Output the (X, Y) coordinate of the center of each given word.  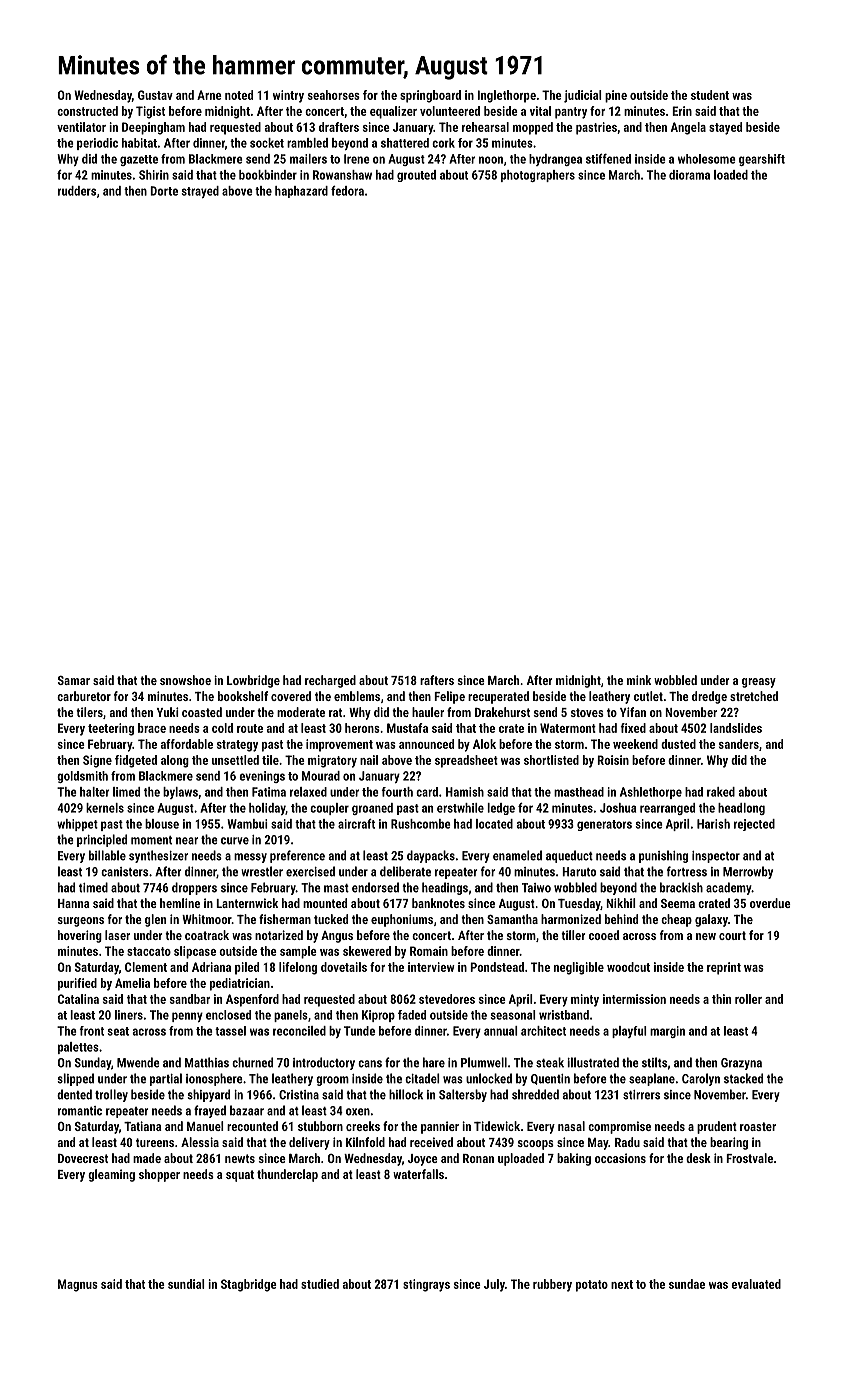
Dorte (164, 191)
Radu (627, 1142)
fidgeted (136, 761)
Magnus (78, 1285)
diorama (689, 175)
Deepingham (153, 128)
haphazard (301, 192)
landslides (736, 728)
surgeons (80, 922)
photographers (538, 176)
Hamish (465, 792)
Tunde (359, 1031)
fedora (347, 191)
